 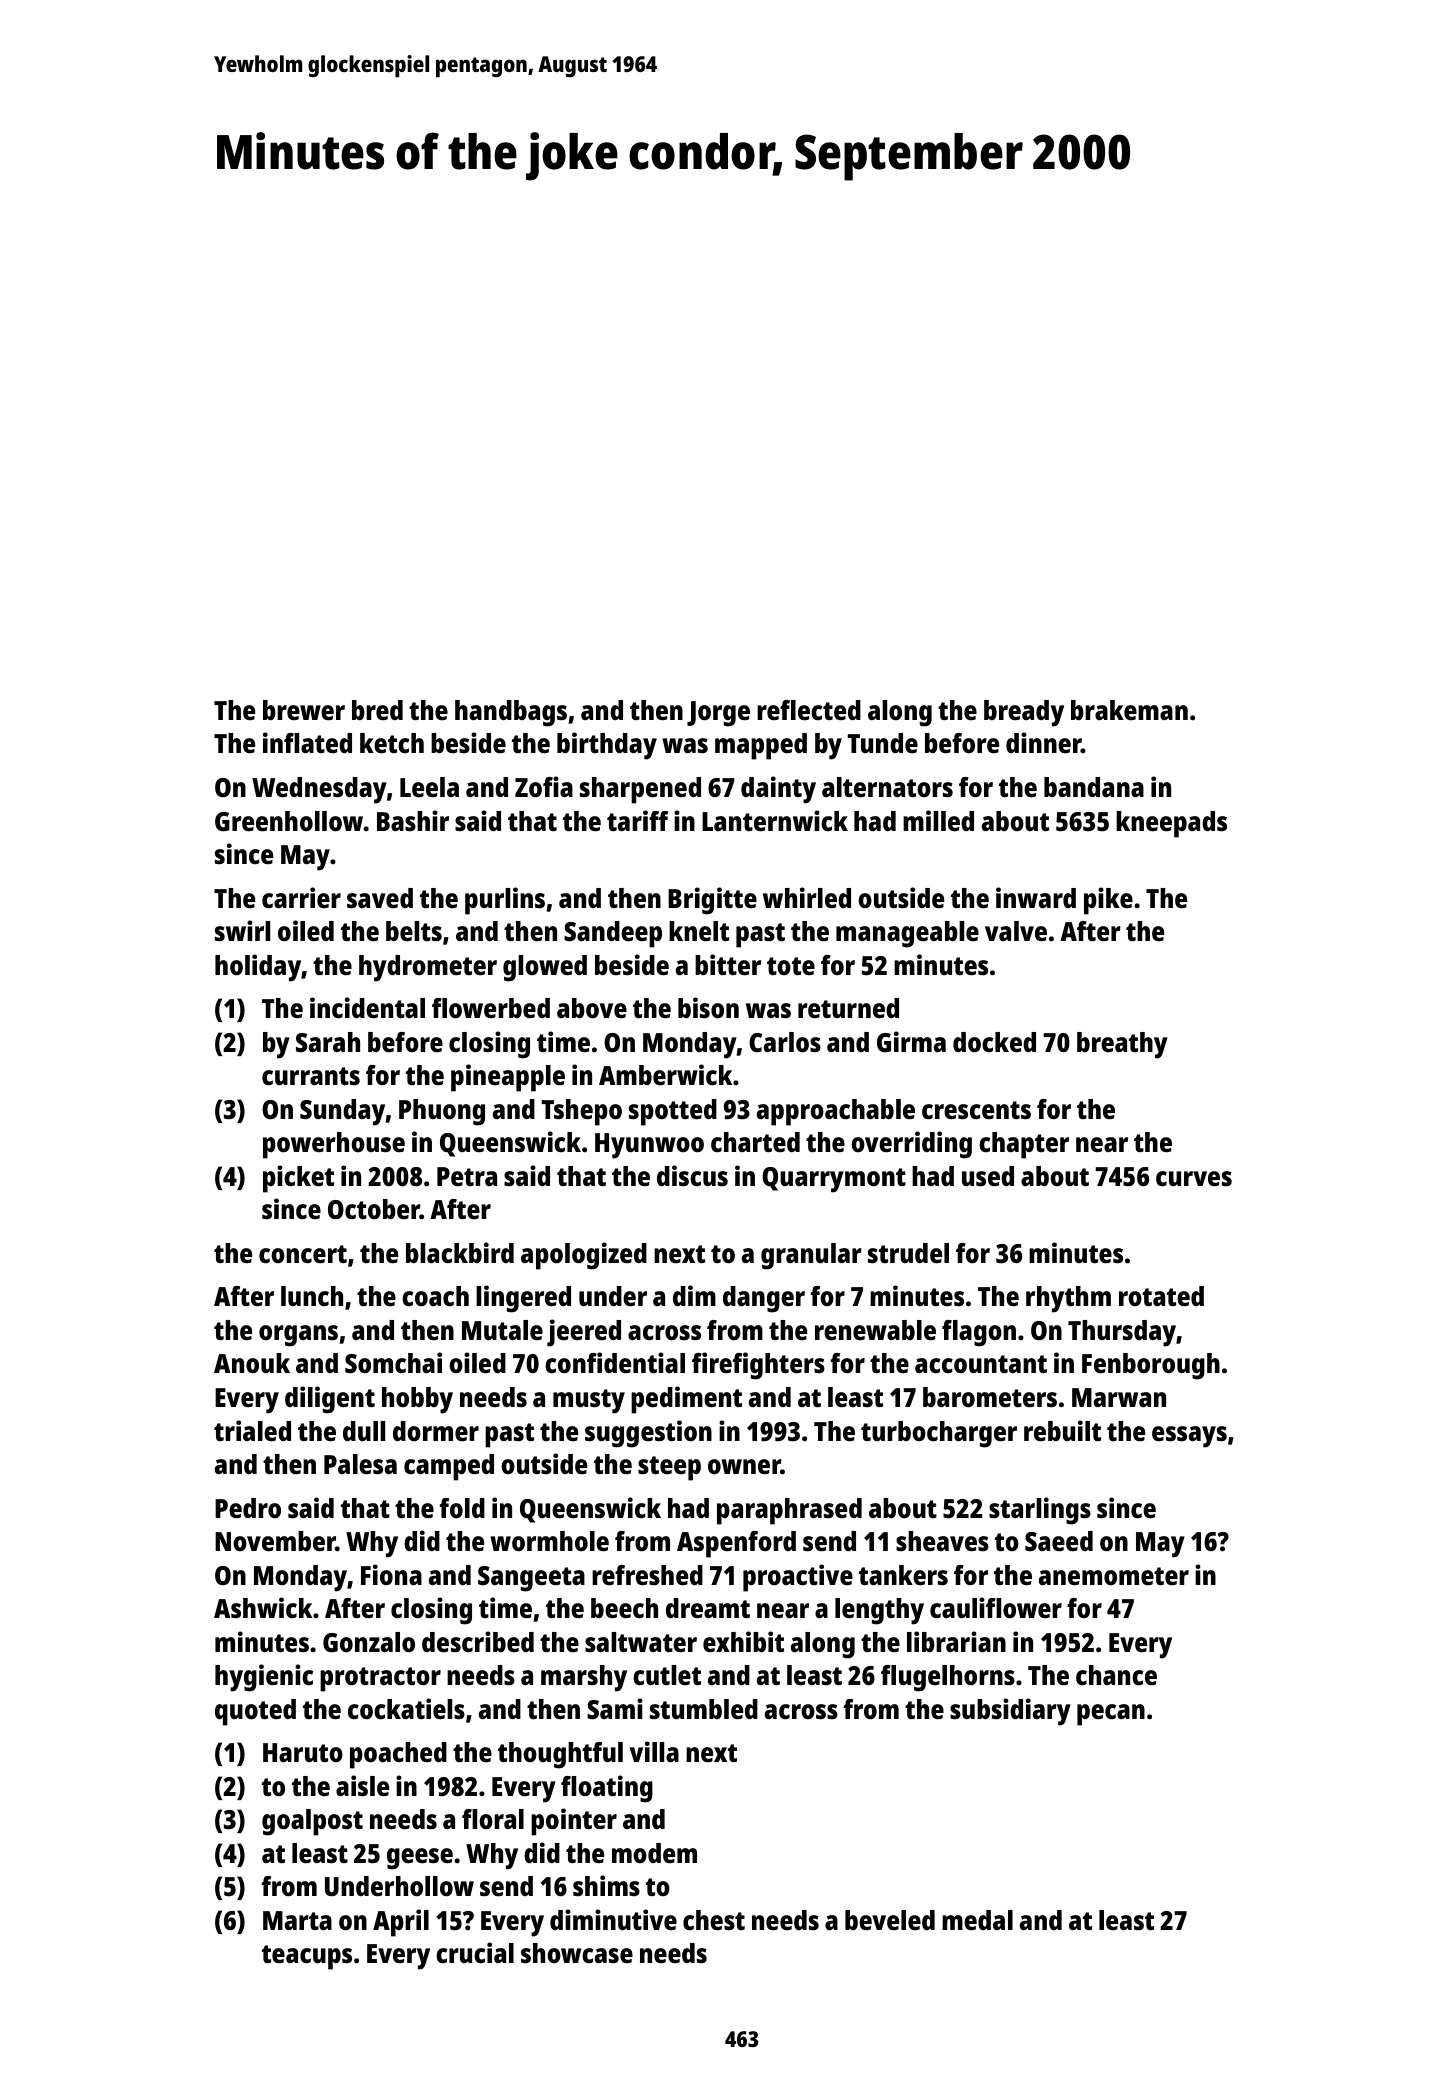 I want to click on pediment, so click(x=686, y=1400).
